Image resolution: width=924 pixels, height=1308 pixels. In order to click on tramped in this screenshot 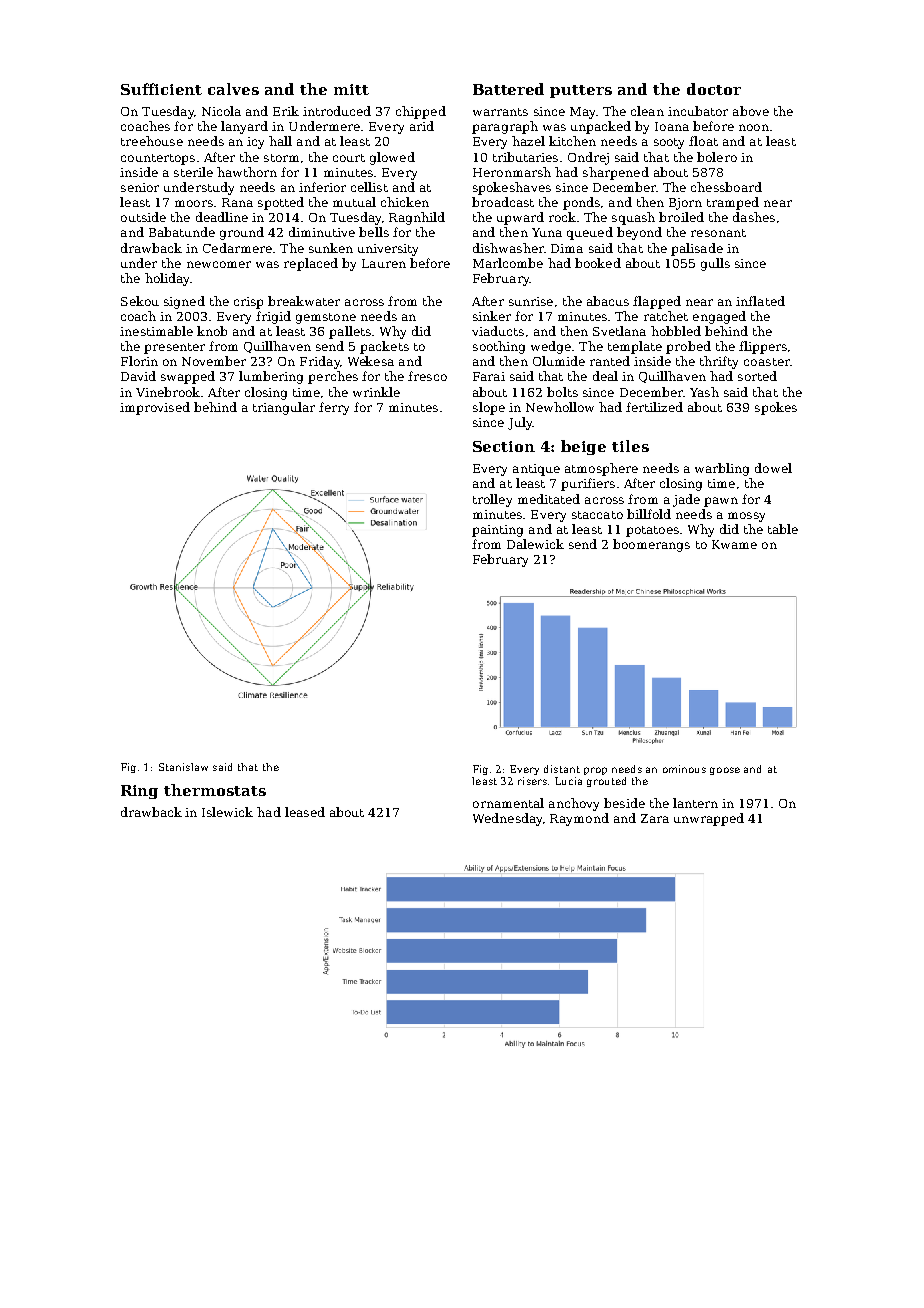, I will do `click(733, 203)`.
